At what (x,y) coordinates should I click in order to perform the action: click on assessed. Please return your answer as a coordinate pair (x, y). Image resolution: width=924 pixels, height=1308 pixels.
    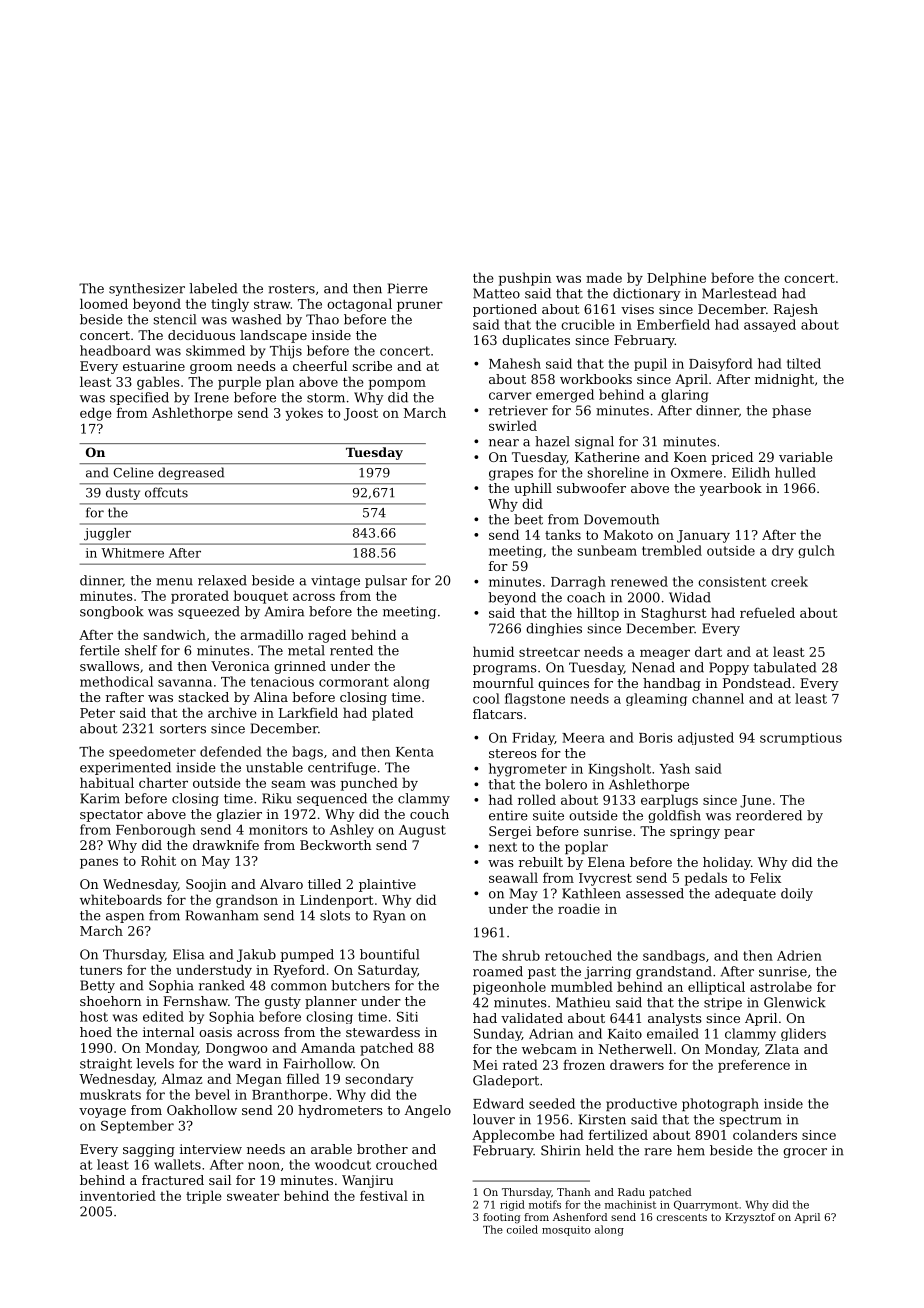
    Looking at the image, I should click on (655, 893).
